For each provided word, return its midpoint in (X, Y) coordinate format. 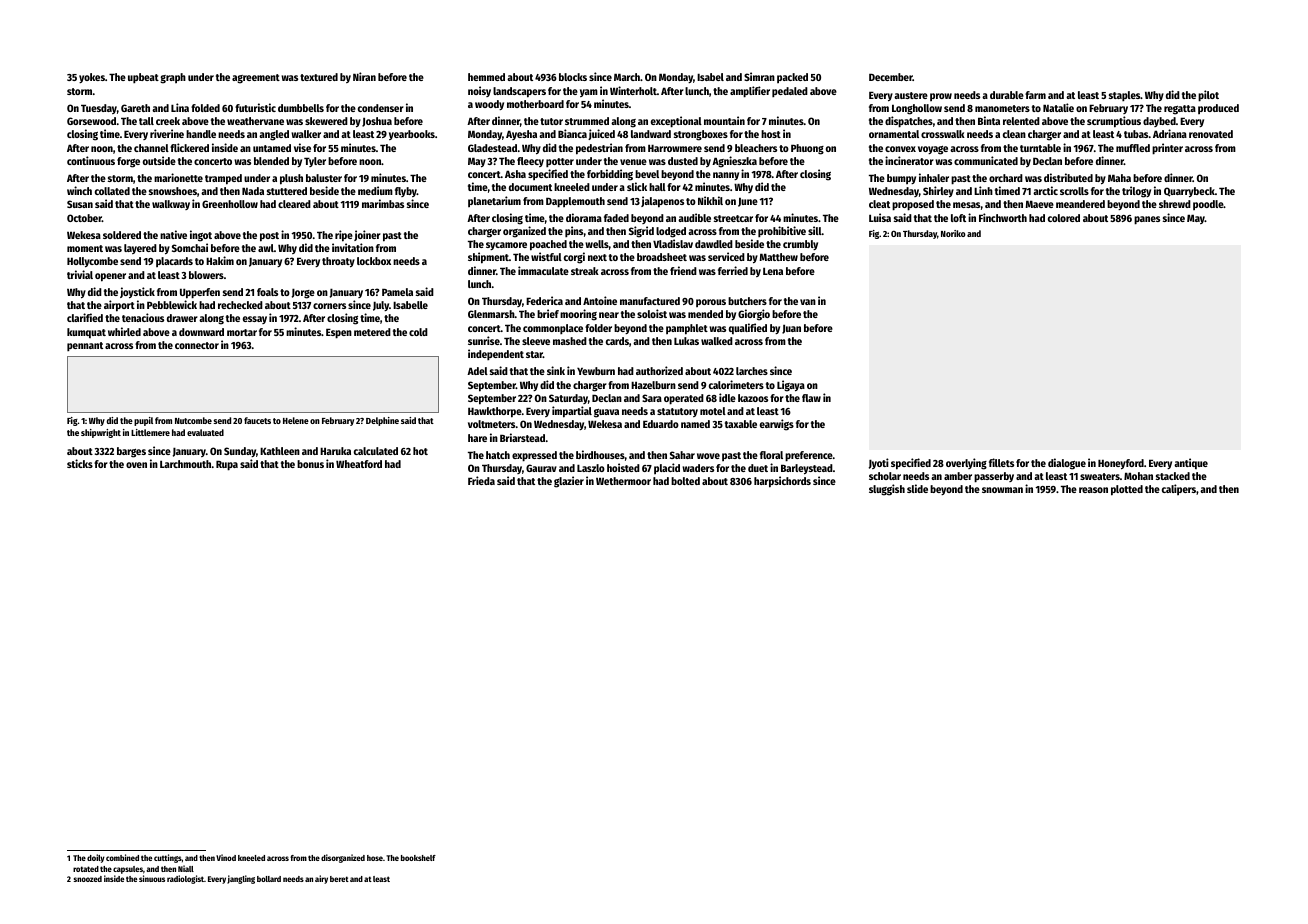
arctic (1045, 190)
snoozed (88, 879)
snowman (1002, 490)
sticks (80, 463)
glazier (569, 482)
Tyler (315, 162)
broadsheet (662, 257)
